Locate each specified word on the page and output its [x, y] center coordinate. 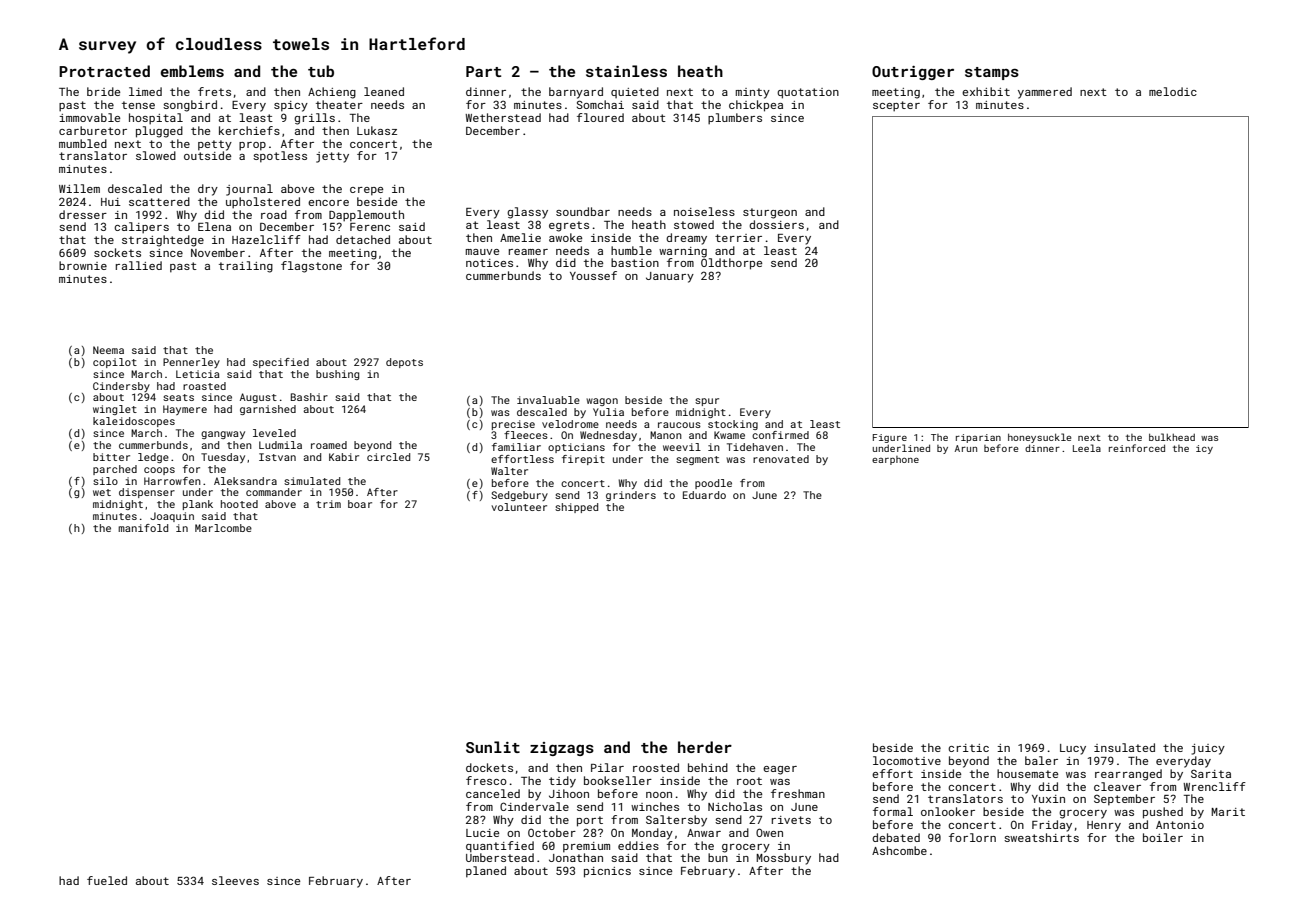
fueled [107, 880]
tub [321, 71]
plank [198, 505]
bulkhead [1172, 437]
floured [600, 117]
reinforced [1137, 448]
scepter [896, 106]
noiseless [704, 211]
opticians [576, 448]
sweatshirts [1041, 837]
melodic [1173, 91]
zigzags [562, 749]
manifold [143, 528]
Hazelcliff [266, 239]
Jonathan [576, 857]
